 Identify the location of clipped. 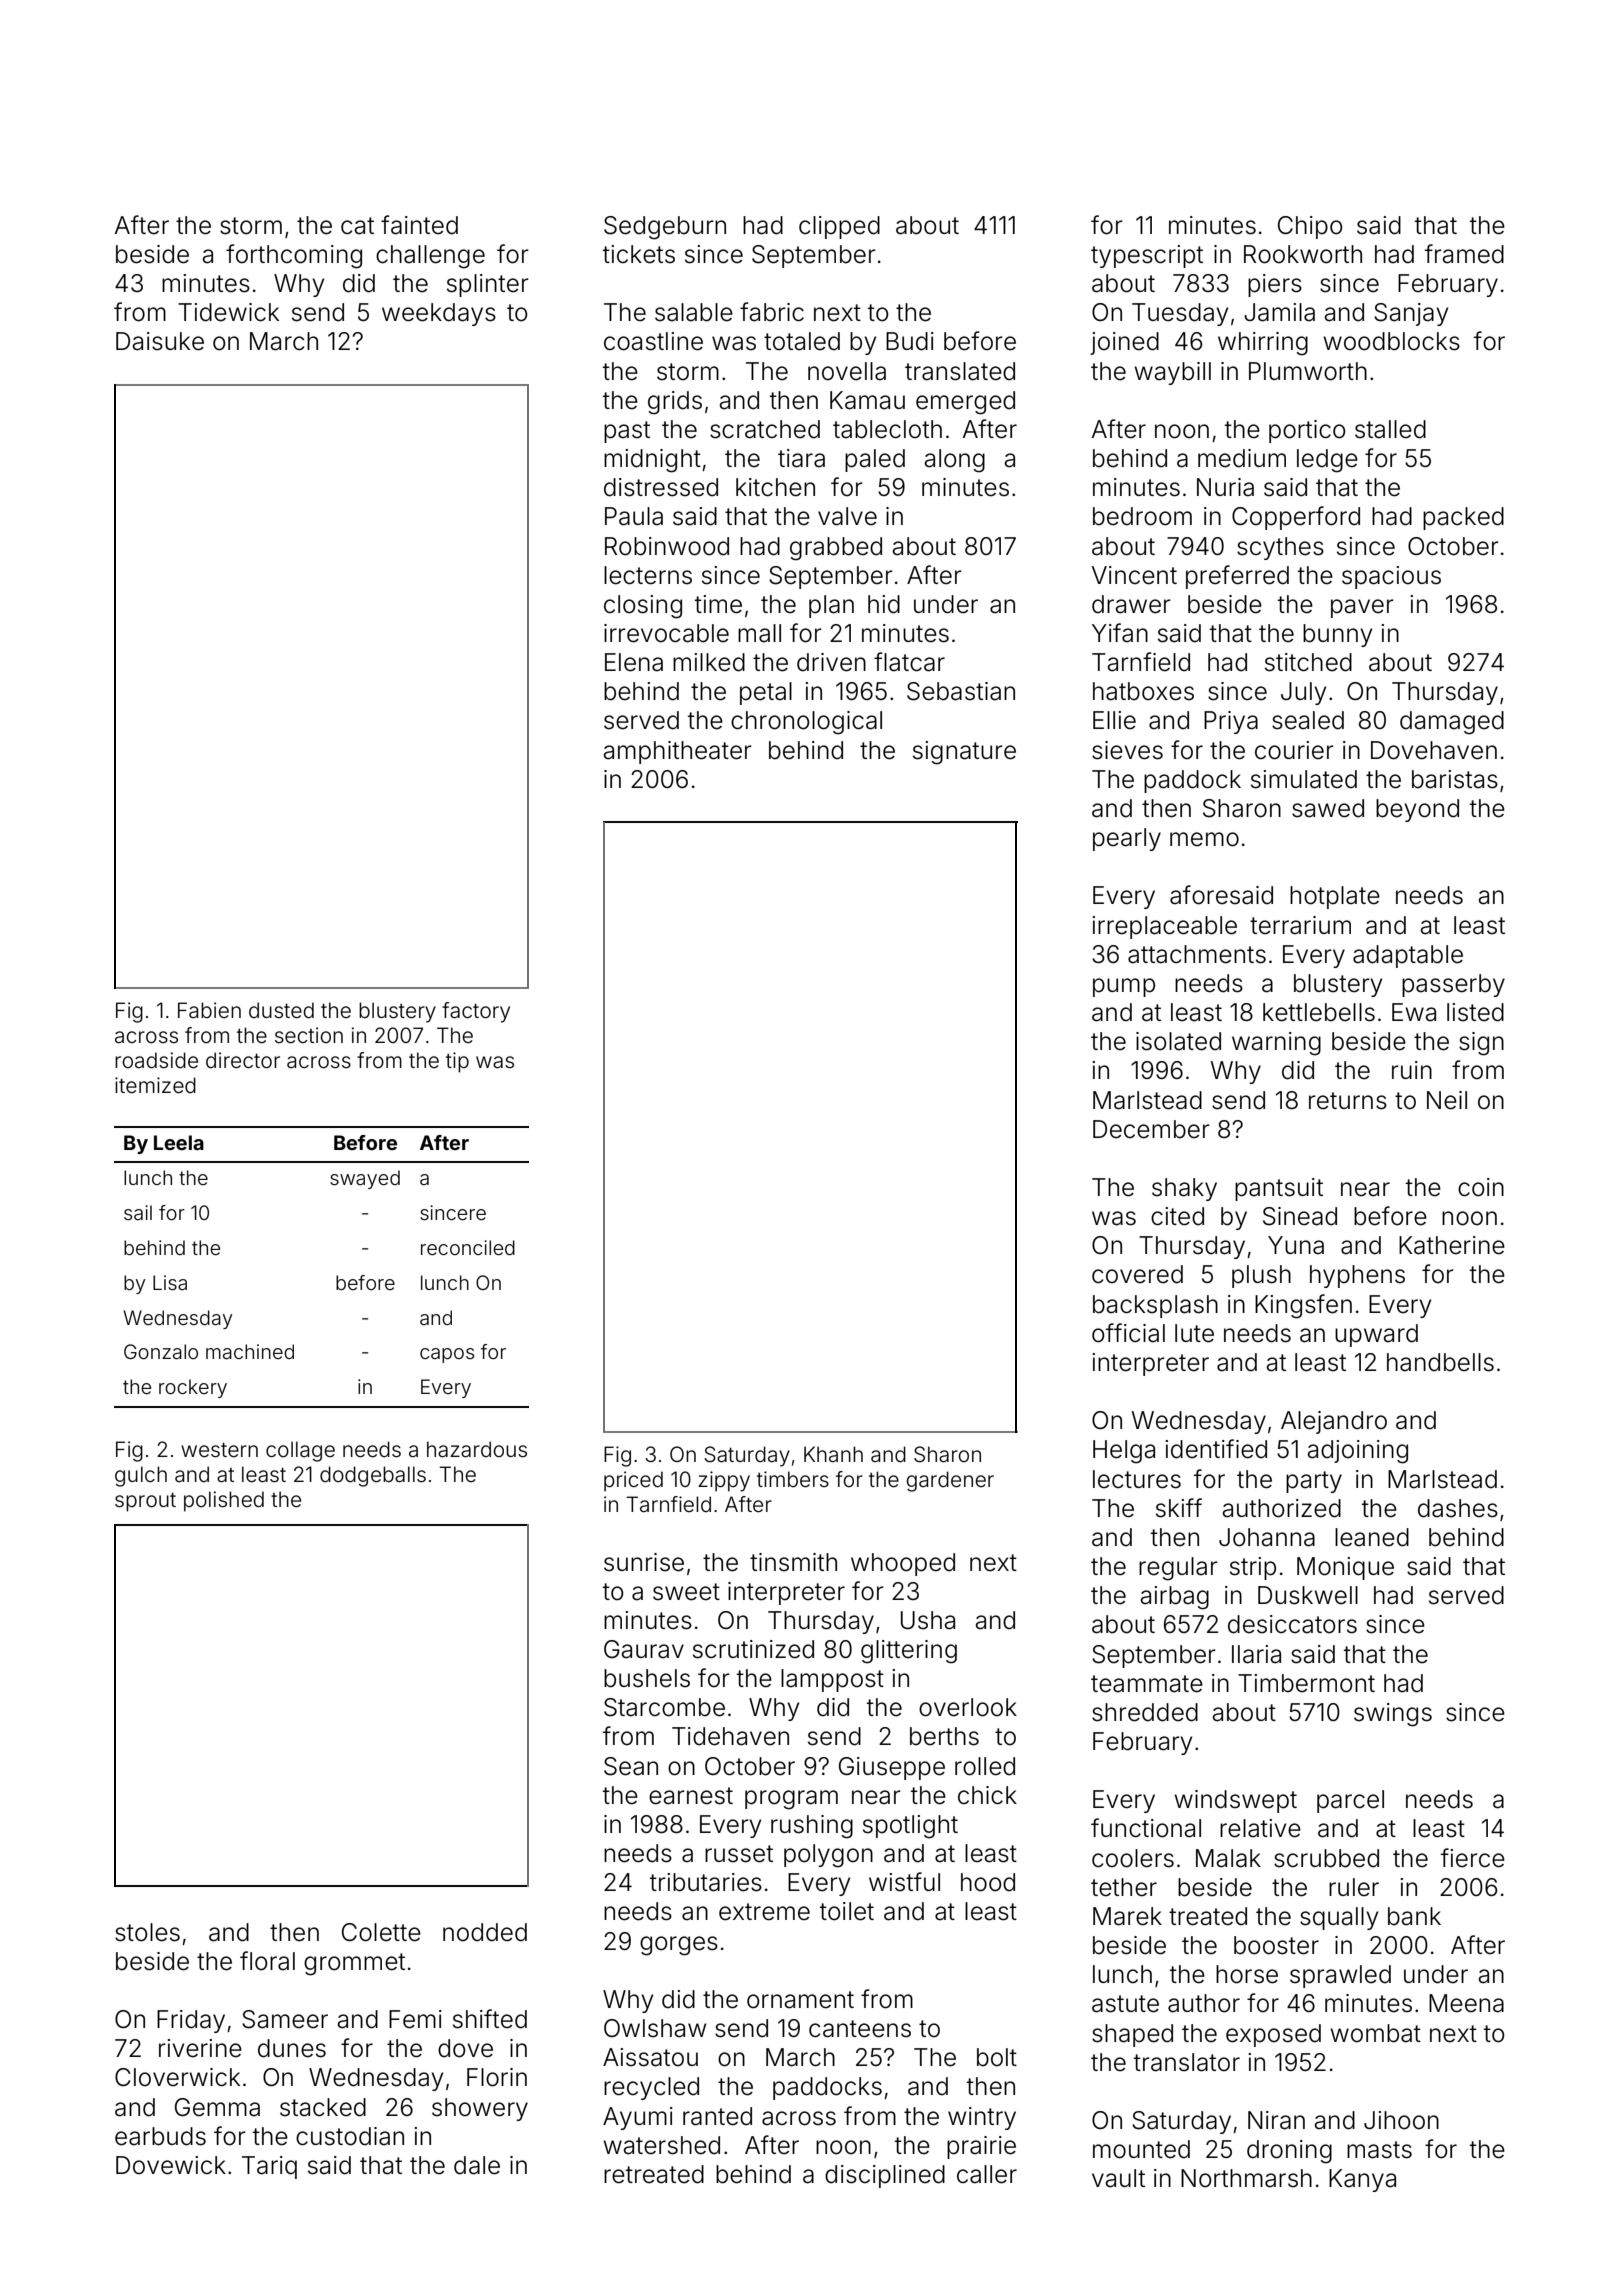
(839, 227).
